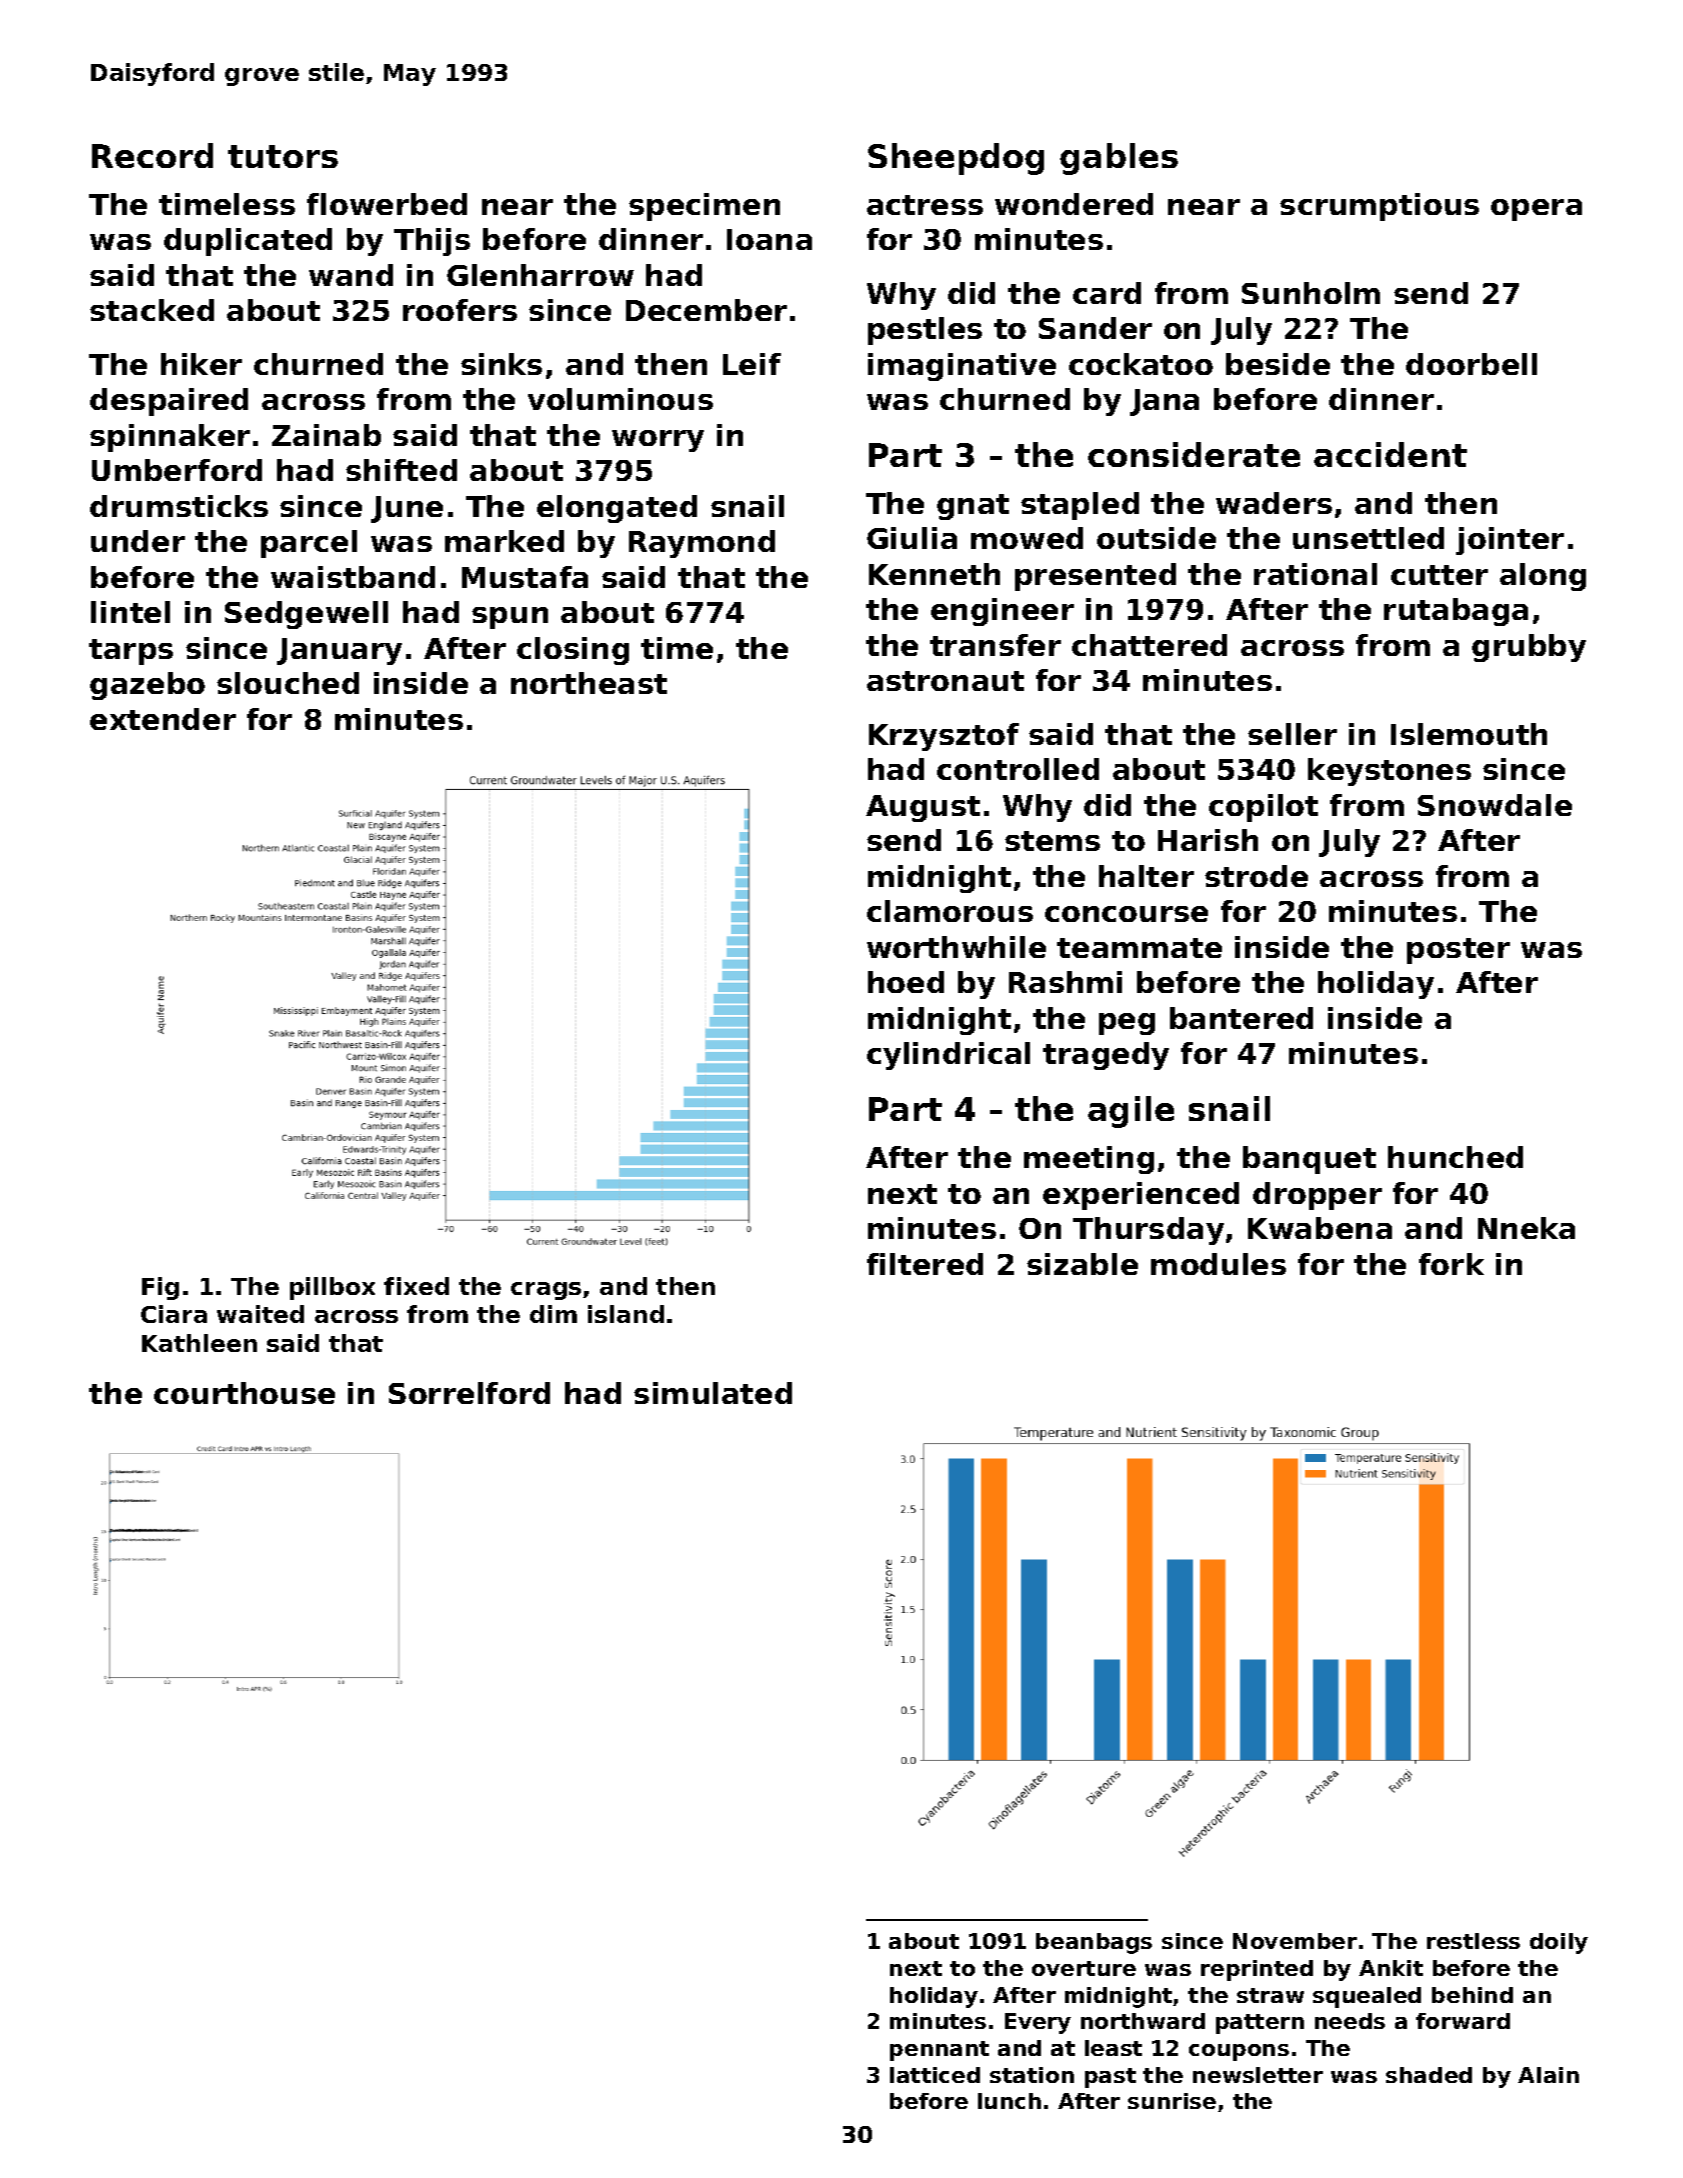 Image resolution: width=1683 pixels, height=2178 pixels. What do you see at coordinates (1526, 1228) in the document?
I see `Nneka` at bounding box center [1526, 1228].
